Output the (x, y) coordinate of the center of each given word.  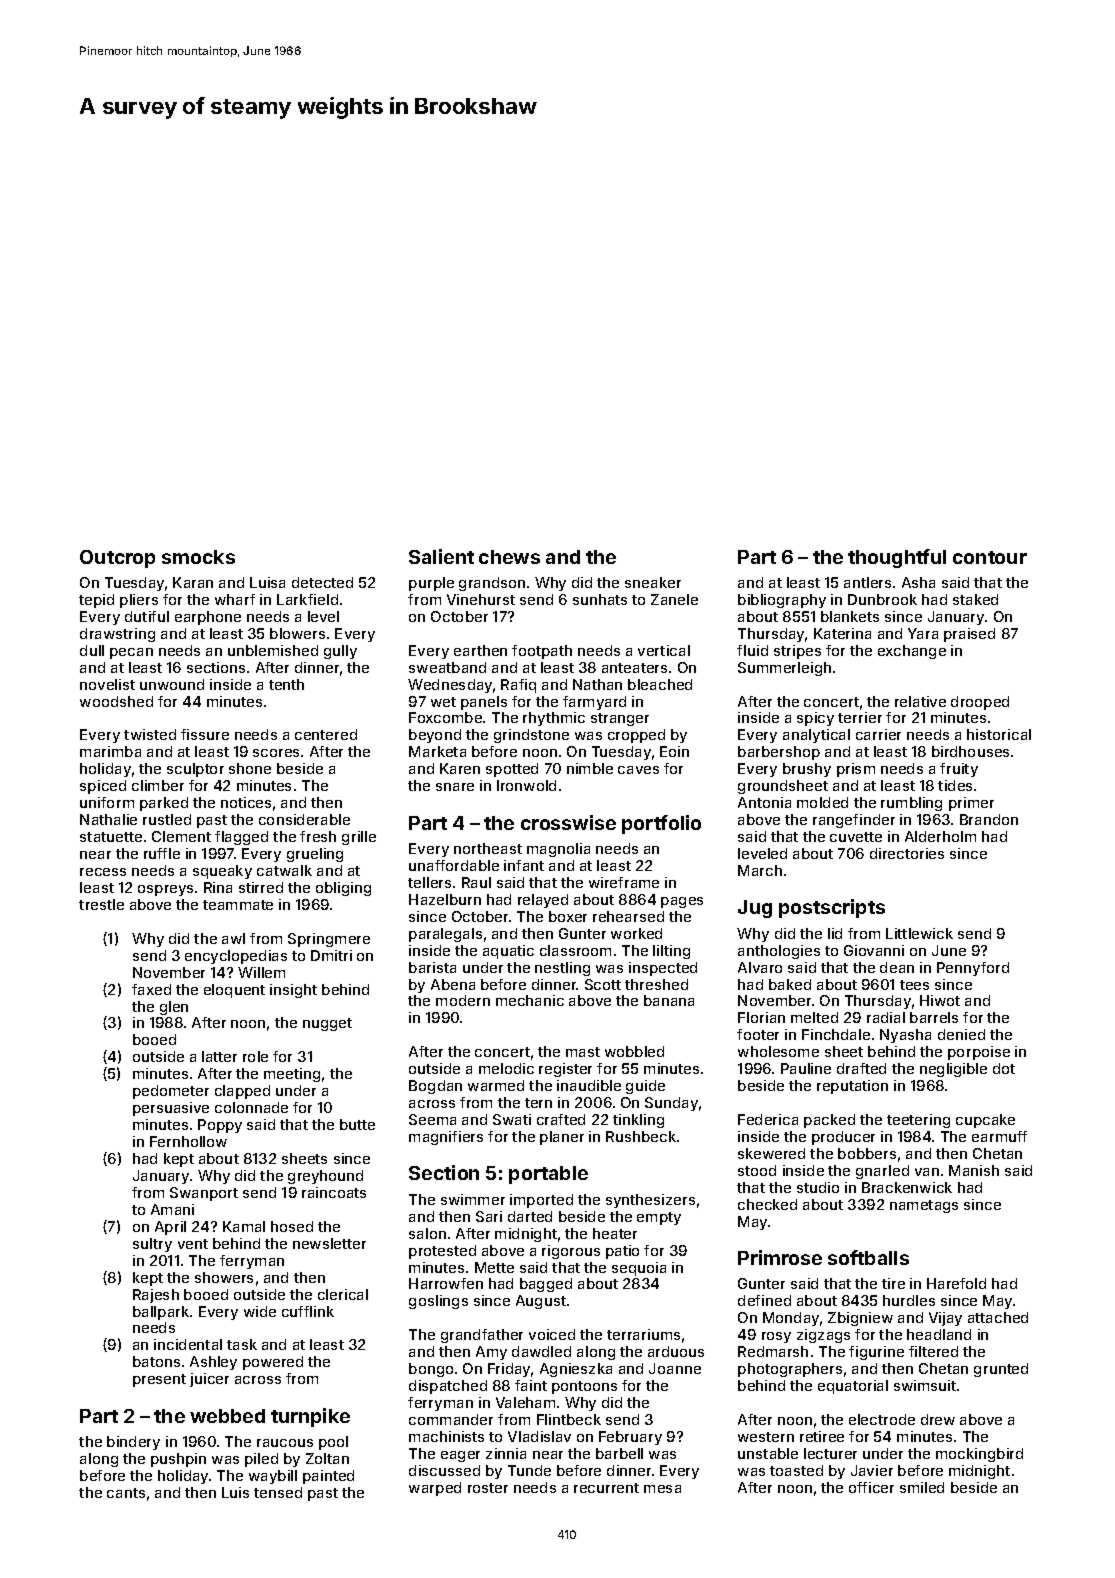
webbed (227, 1416)
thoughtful (897, 558)
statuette (111, 837)
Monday (791, 1319)
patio (622, 1252)
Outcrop (117, 559)
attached (998, 1317)
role (255, 1056)
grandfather (482, 1336)
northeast (488, 848)
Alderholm (940, 836)
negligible (953, 1070)
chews (509, 557)
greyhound (325, 1177)
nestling (562, 969)
